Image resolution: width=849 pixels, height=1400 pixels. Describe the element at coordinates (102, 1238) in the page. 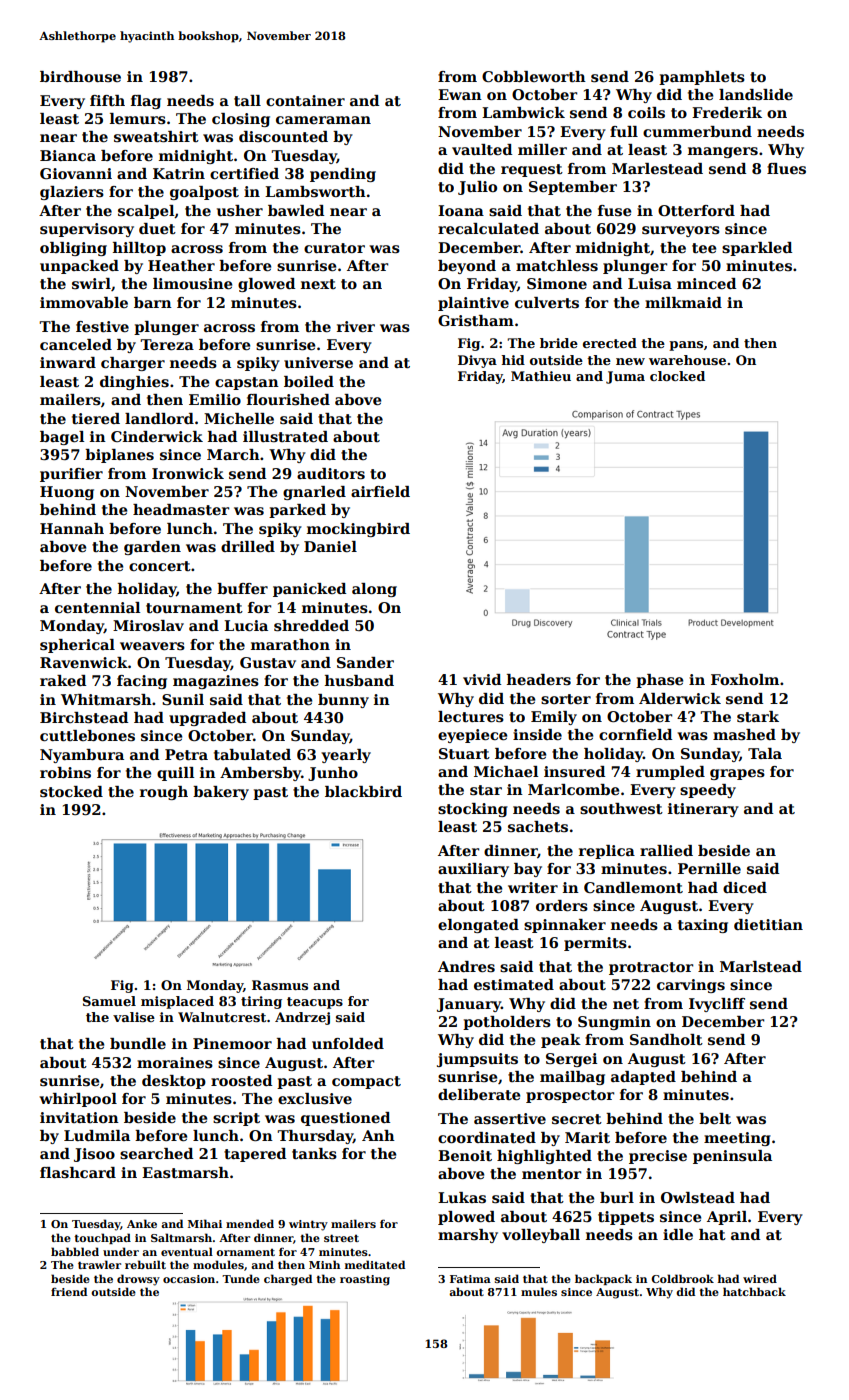

I see `touchpad` at that location.
